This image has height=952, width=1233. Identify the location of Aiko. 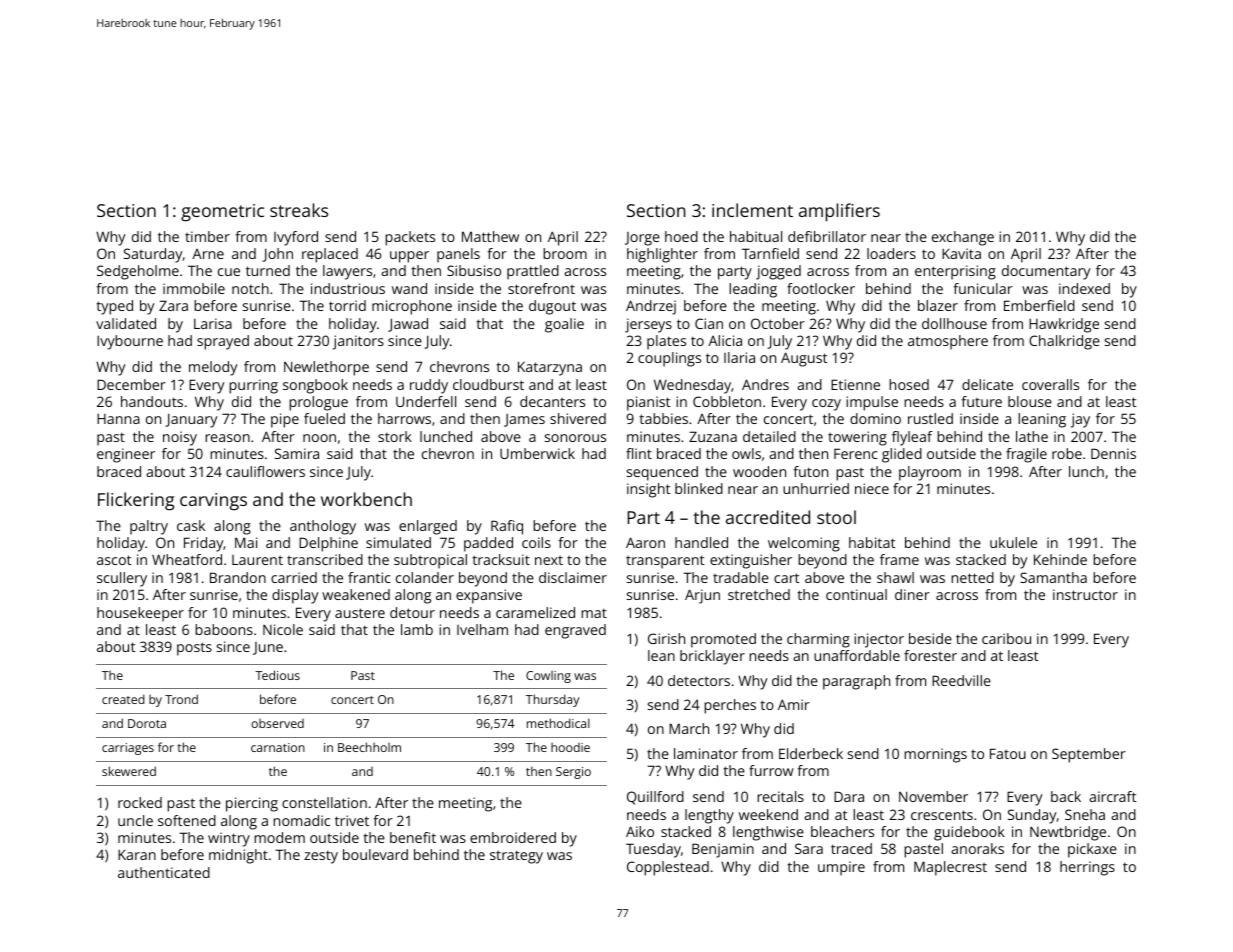
(640, 831).
